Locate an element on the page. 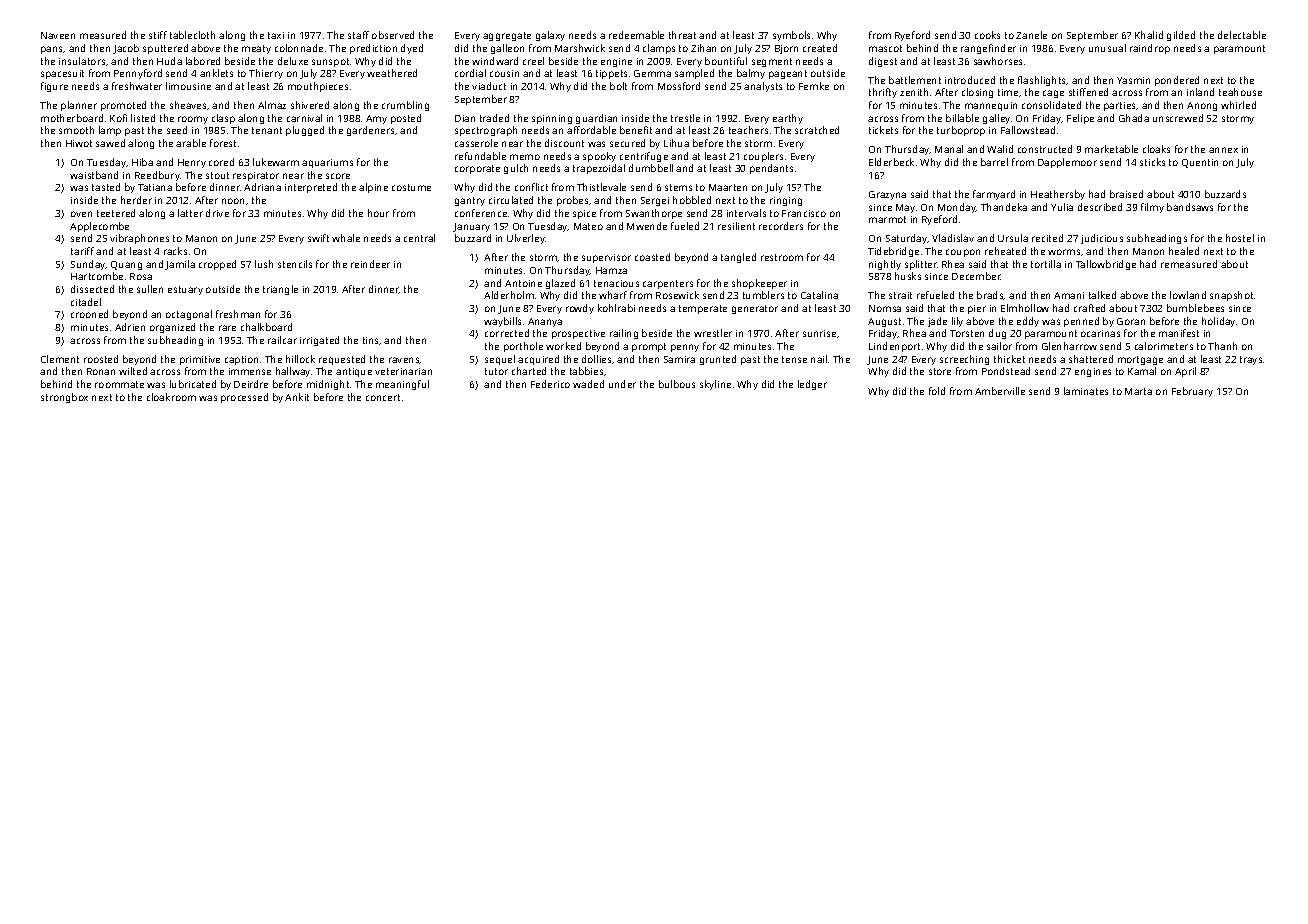 The width and height of the page is (1308, 924). Ankit is located at coordinates (297, 397).
